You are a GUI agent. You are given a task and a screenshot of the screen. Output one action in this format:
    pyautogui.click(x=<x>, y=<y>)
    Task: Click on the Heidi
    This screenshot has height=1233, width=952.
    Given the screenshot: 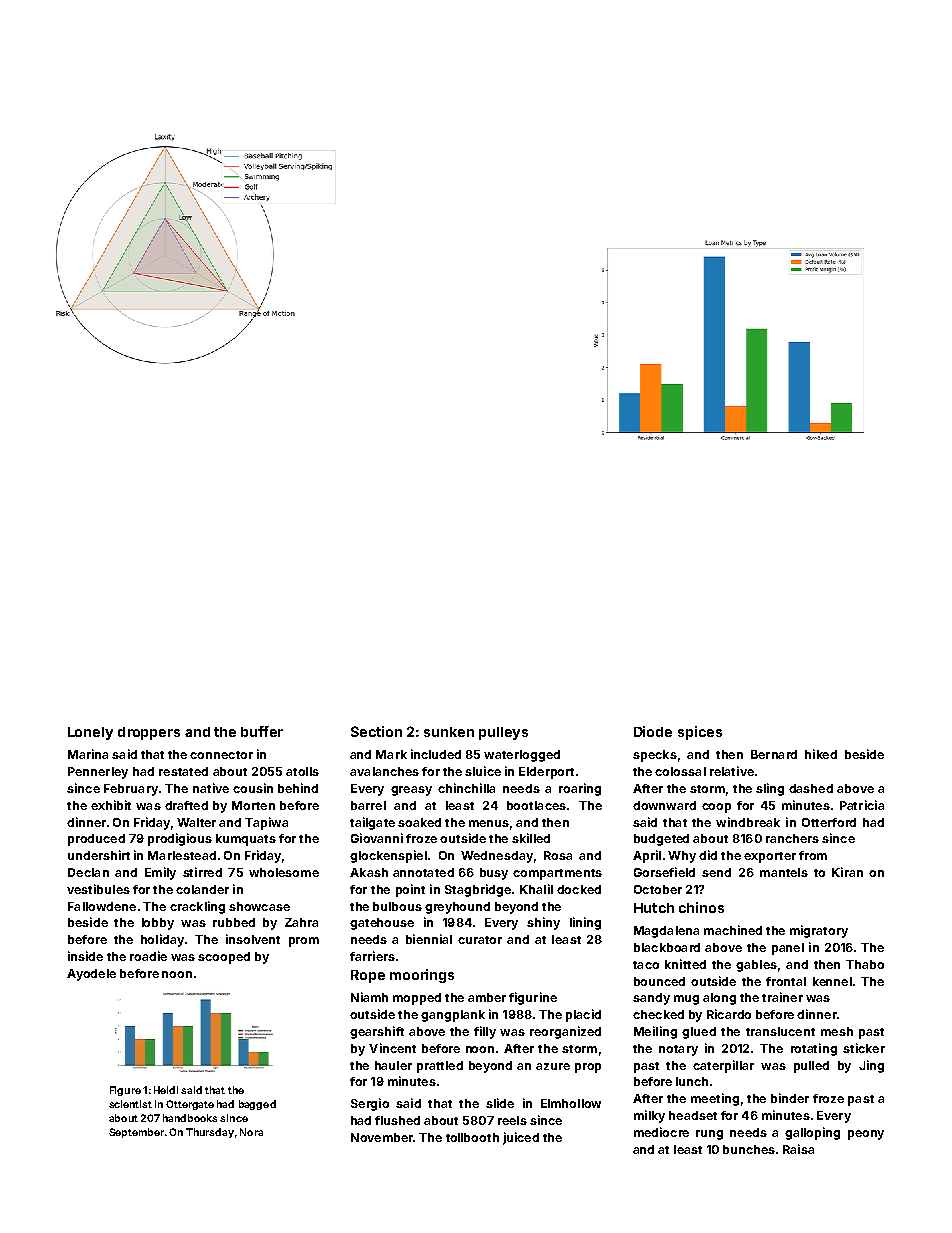 What is the action you would take?
    pyautogui.click(x=166, y=1090)
